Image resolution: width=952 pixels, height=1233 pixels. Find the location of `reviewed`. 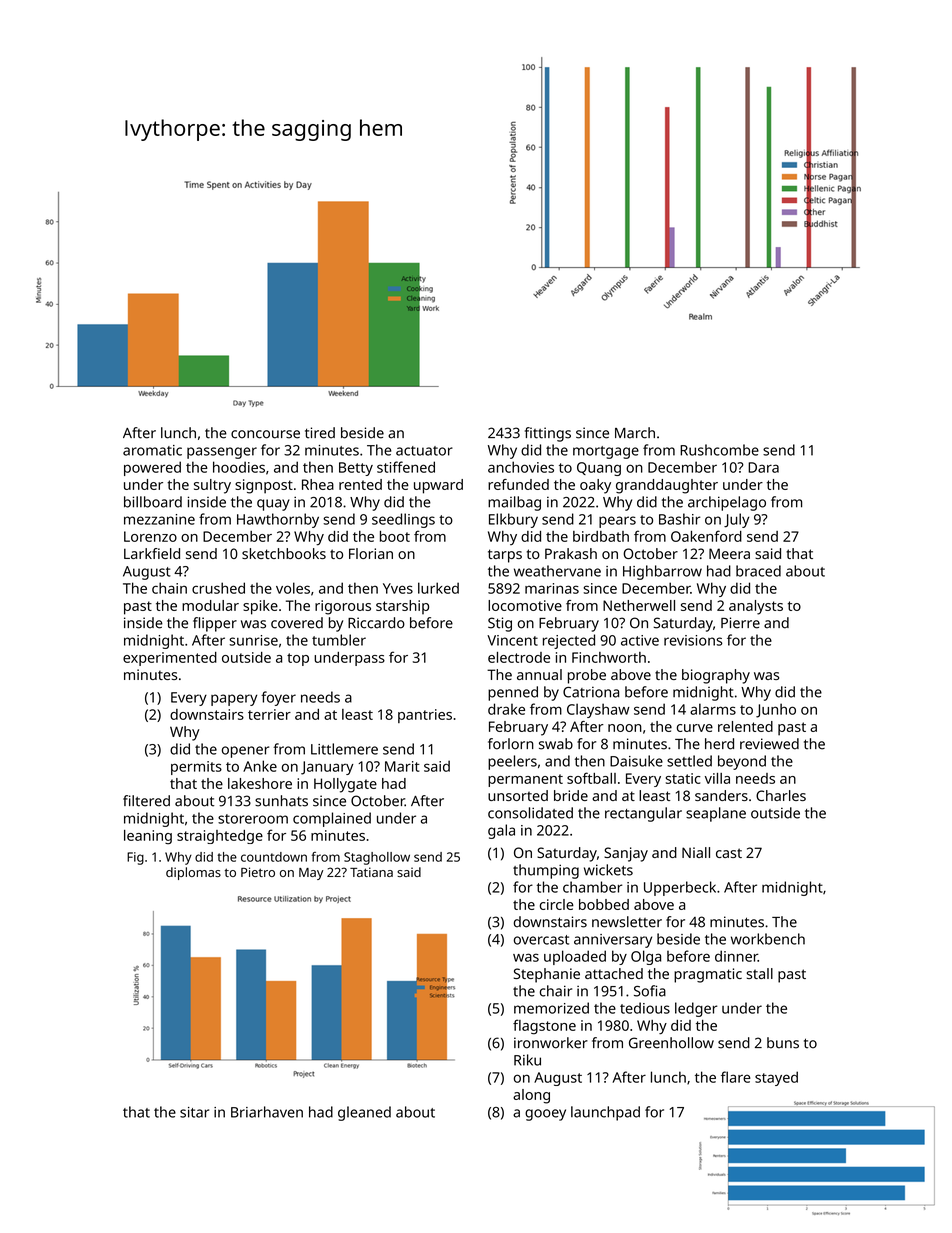

reviewed is located at coordinates (769, 744).
